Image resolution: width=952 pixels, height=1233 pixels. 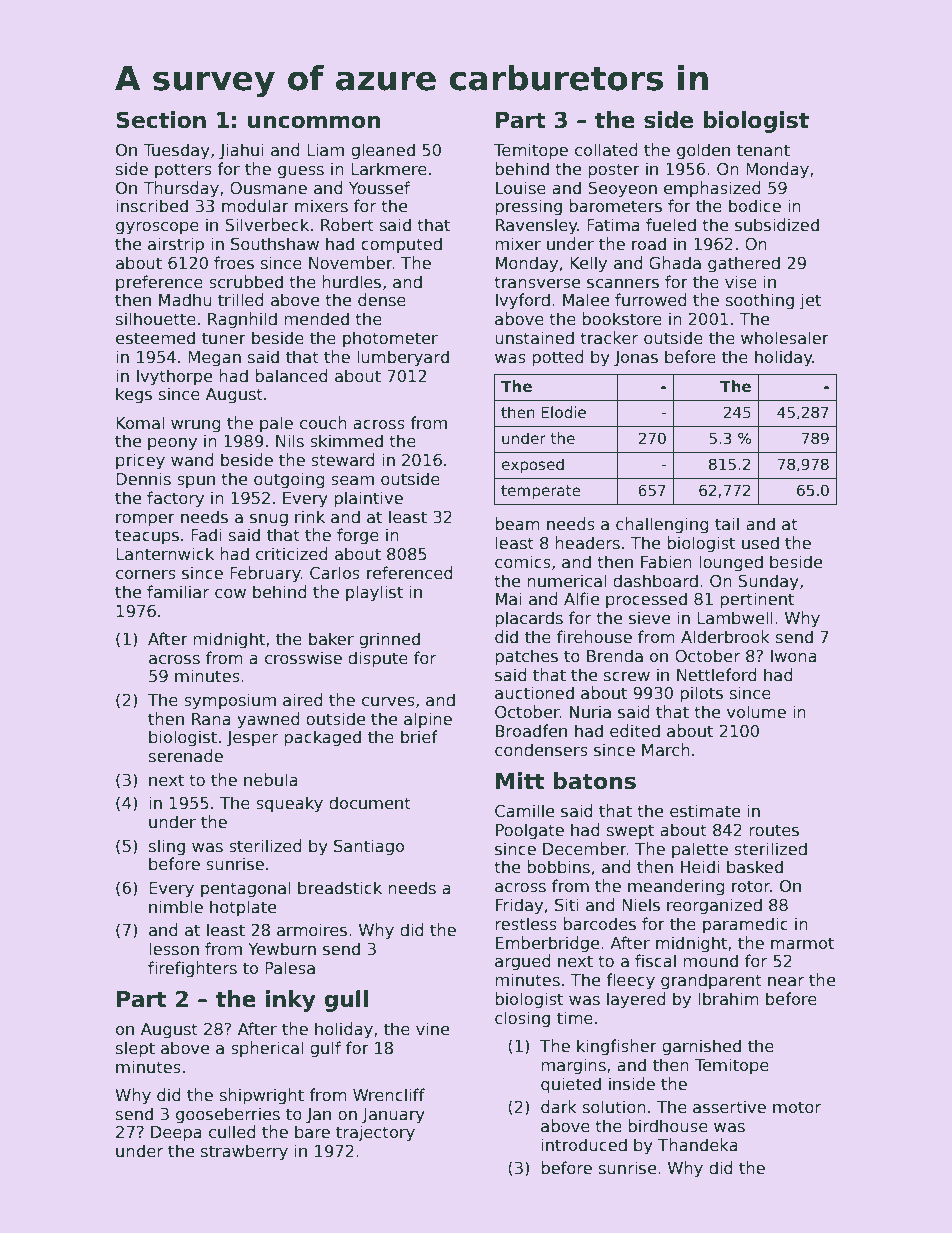 What do you see at coordinates (388, 702) in the screenshot?
I see `curves` at bounding box center [388, 702].
